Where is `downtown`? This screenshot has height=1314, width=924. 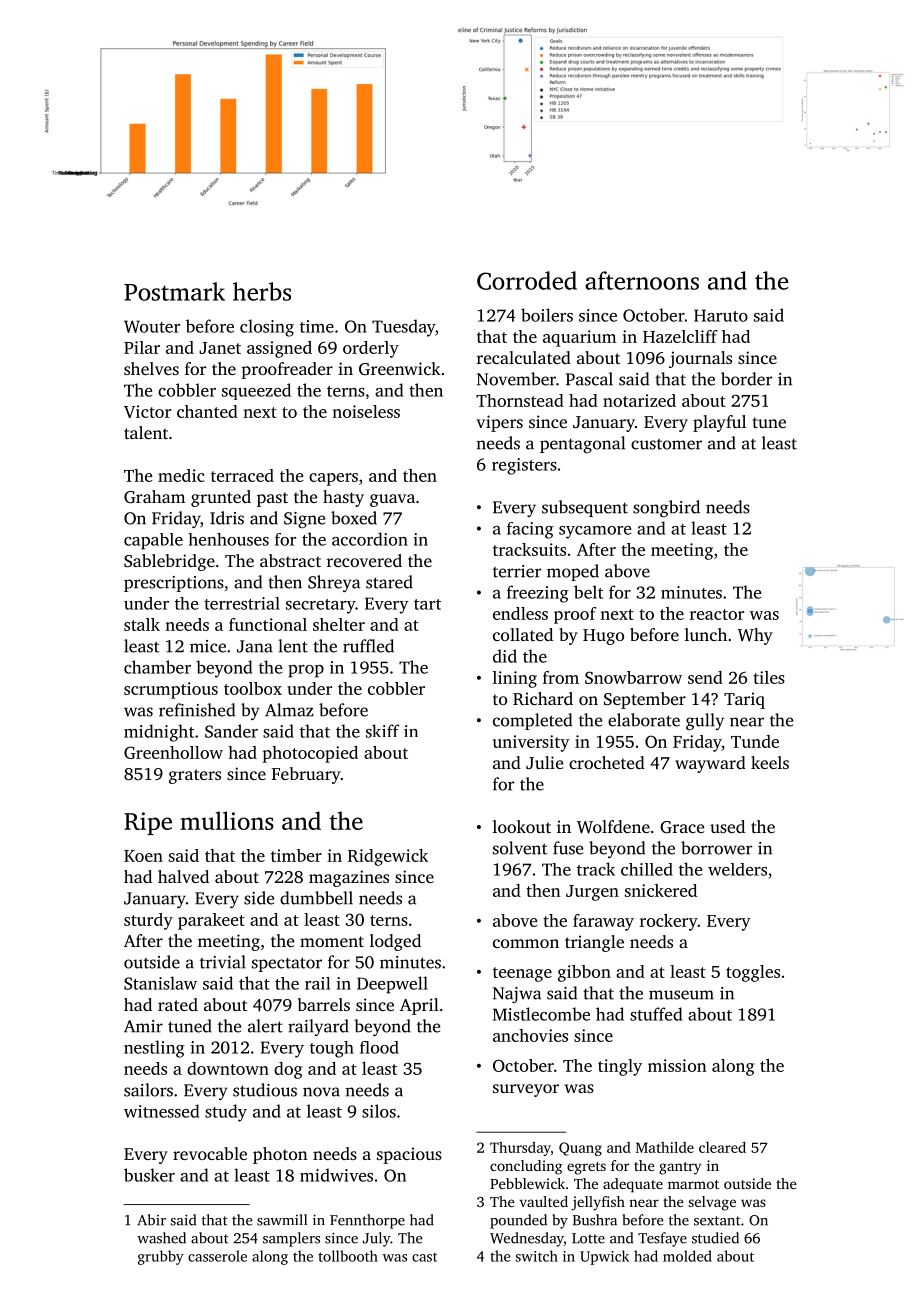 downtown is located at coordinates (228, 1068).
